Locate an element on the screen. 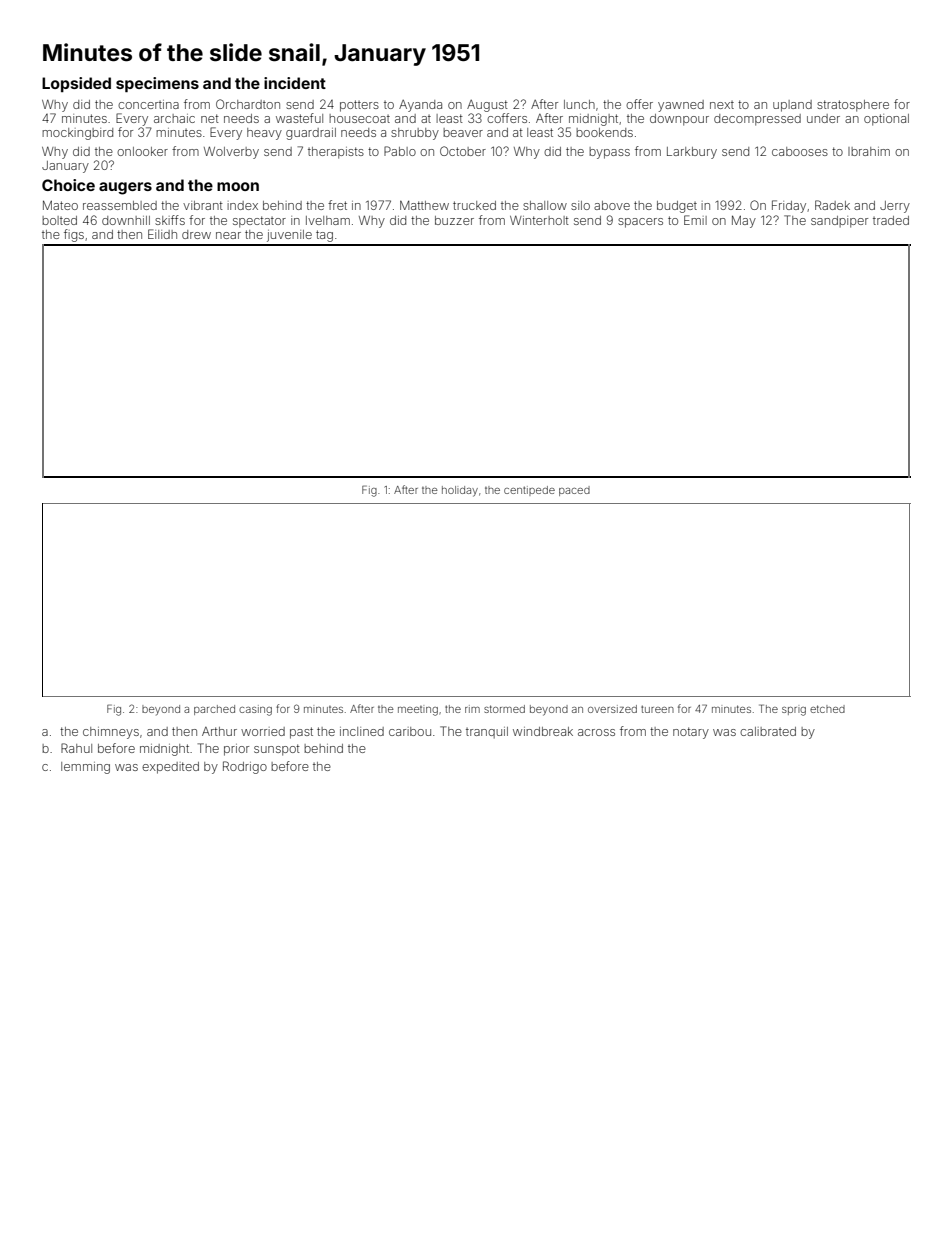 The image size is (952, 1233). drew is located at coordinates (196, 234).
